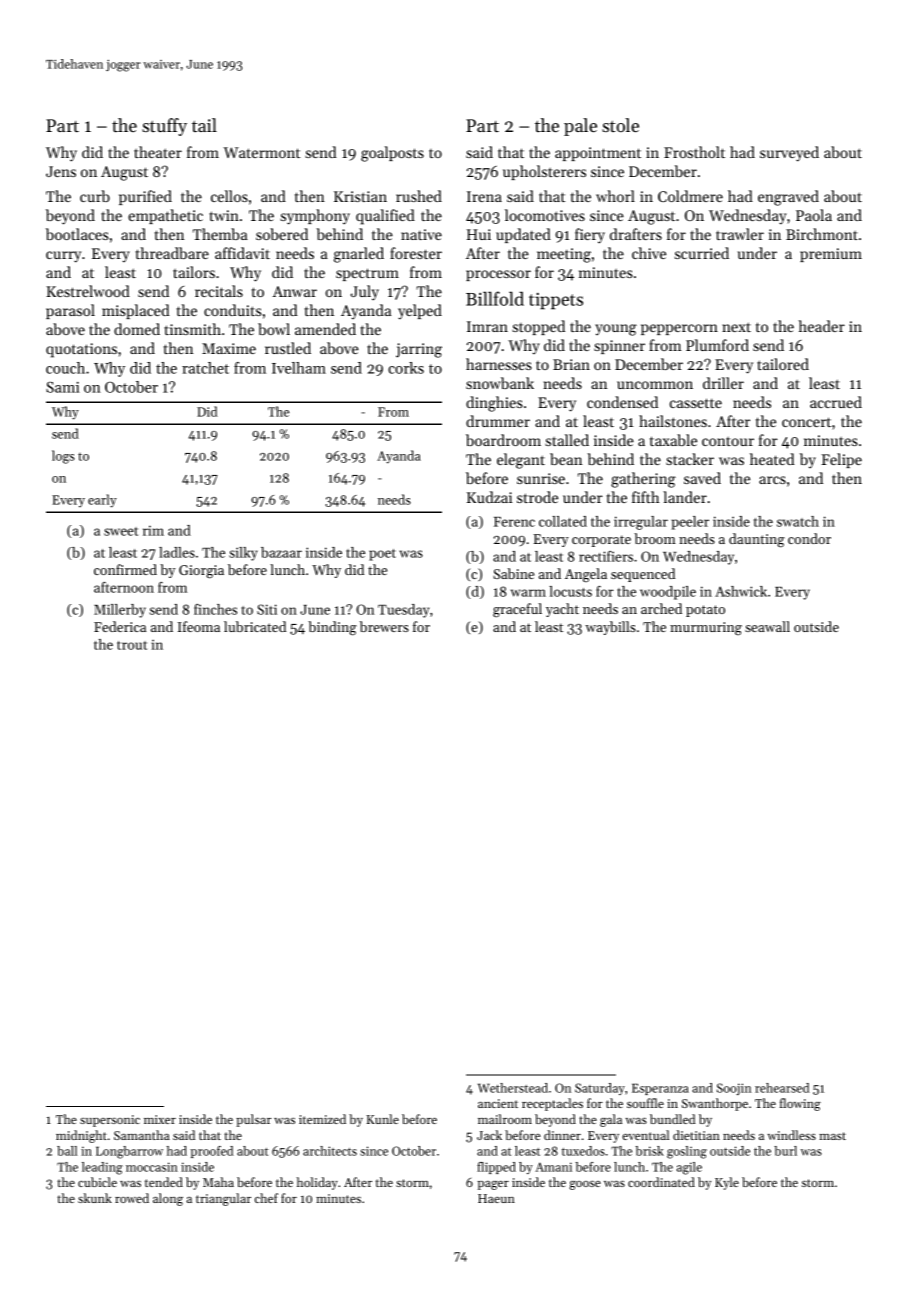 Image resolution: width=908 pixels, height=1316 pixels. What do you see at coordinates (706, 628) in the screenshot?
I see `murmuring` at bounding box center [706, 628].
